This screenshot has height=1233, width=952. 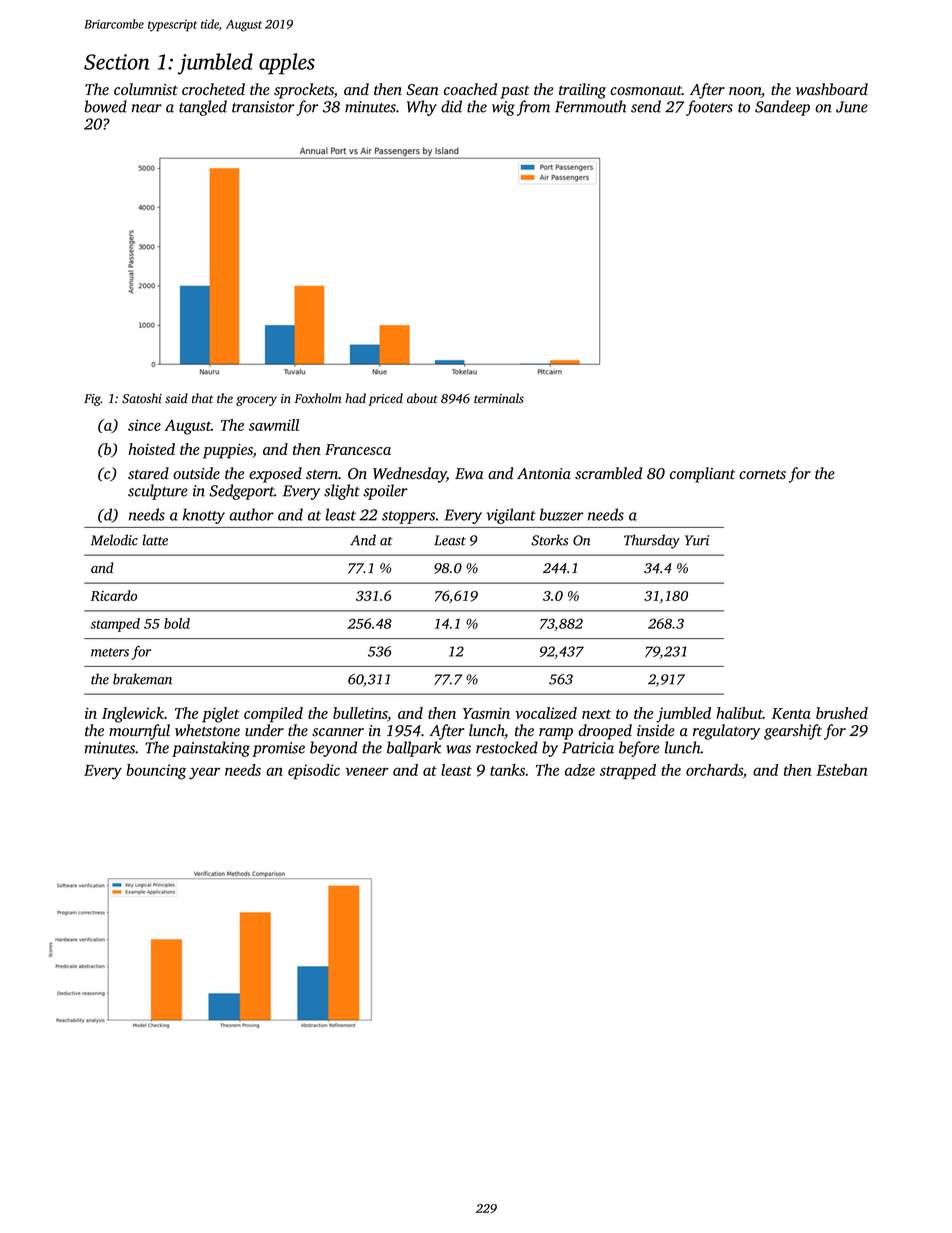 What do you see at coordinates (152, 449) in the screenshot?
I see `hoisted` at bounding box center [152, 449].
